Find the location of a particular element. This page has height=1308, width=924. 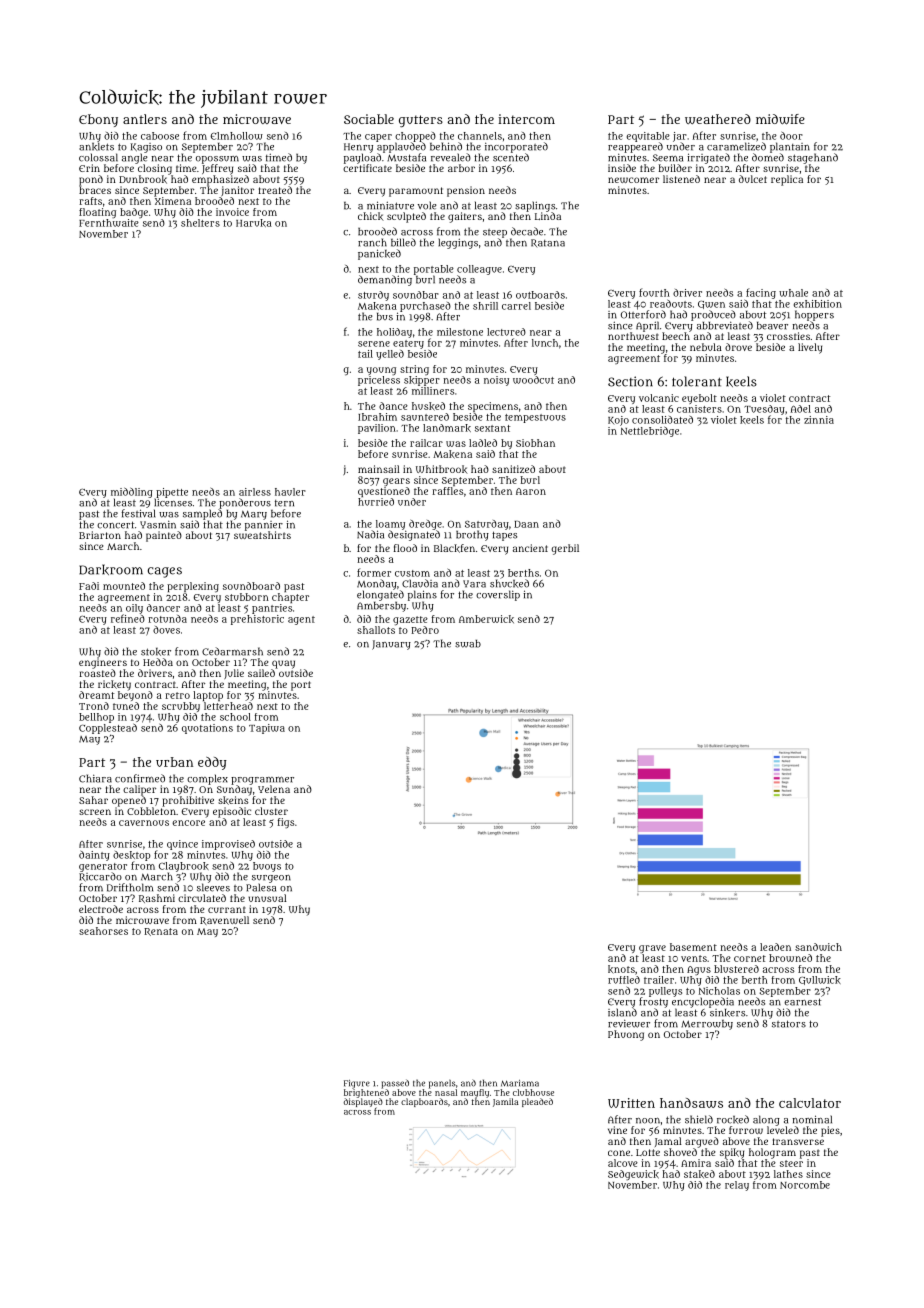

displayed is located at coordinates (363, 1102).
